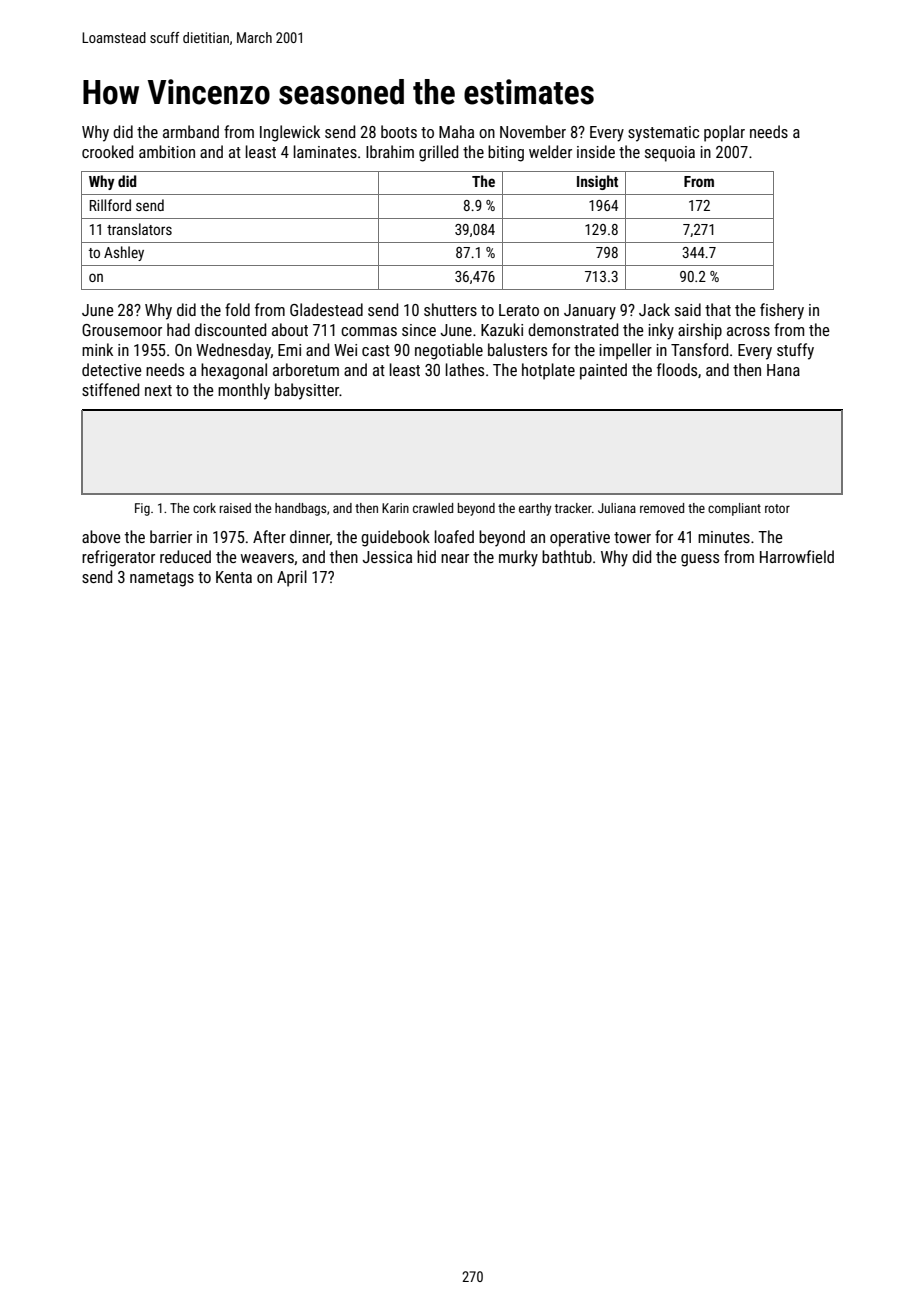 The image size is (924, 1314). I want to click on lathes, so click(465, 369).
